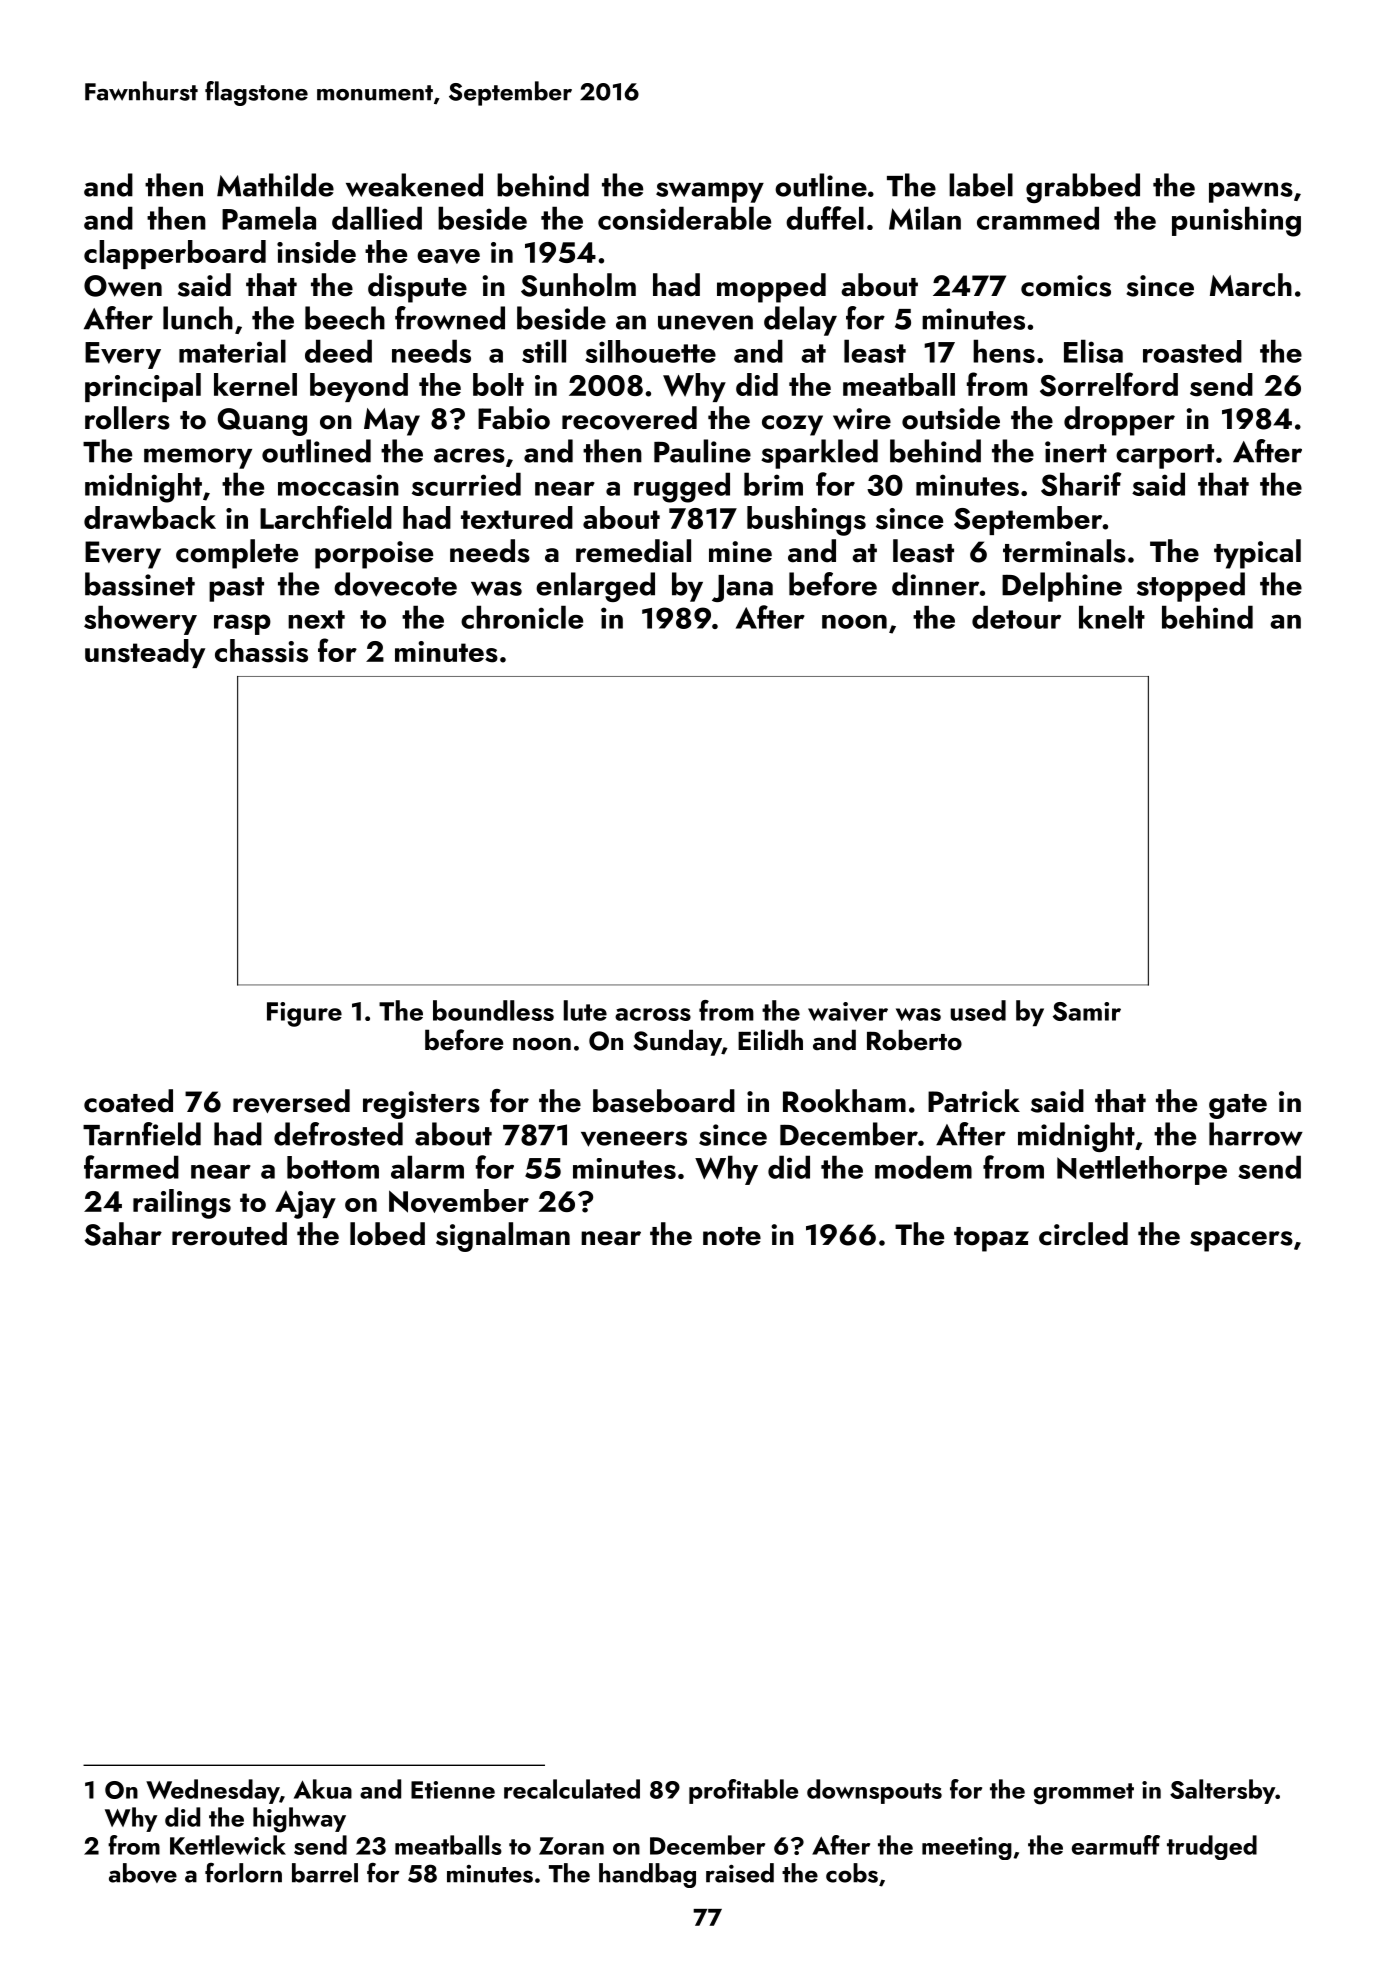 This image has width=1386, height=1969. Describe the element at coordinates (150, 517) in the image. I see `drawback` at that location.
